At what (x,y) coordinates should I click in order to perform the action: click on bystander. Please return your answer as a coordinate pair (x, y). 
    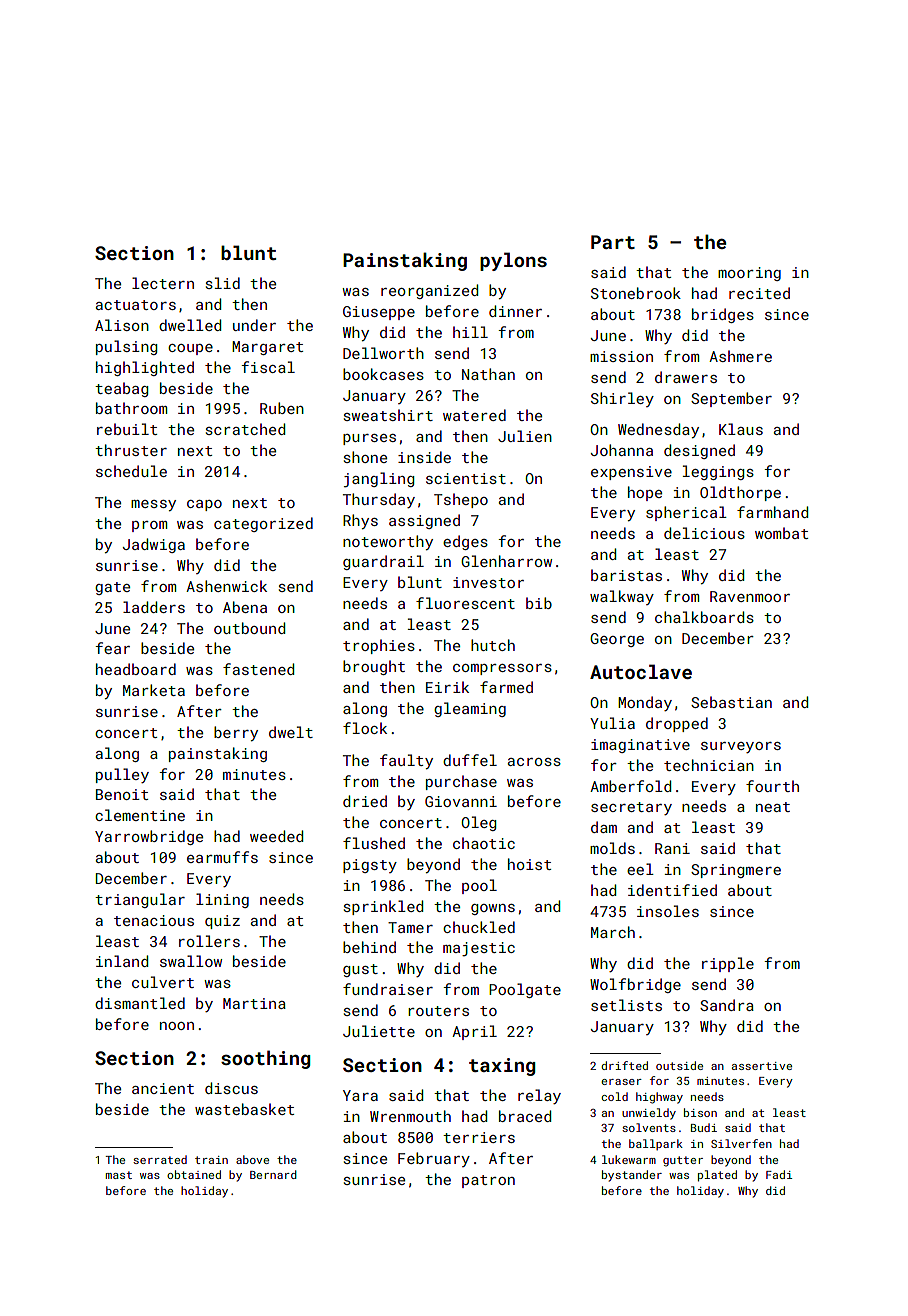
    Looking at the image, I should click on (632, 1176).
